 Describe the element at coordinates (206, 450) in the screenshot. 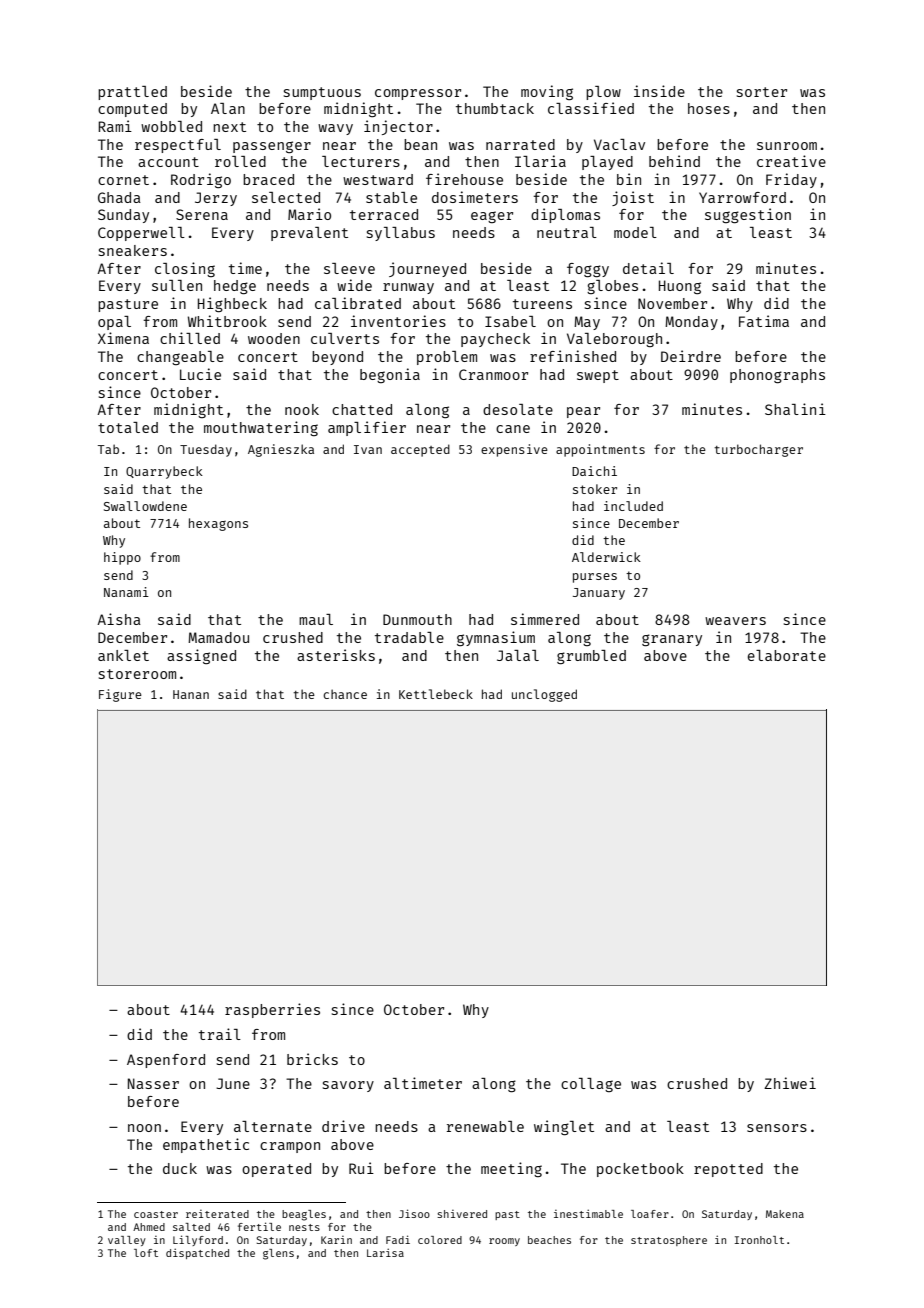

I see `Tuesday` at that location.
